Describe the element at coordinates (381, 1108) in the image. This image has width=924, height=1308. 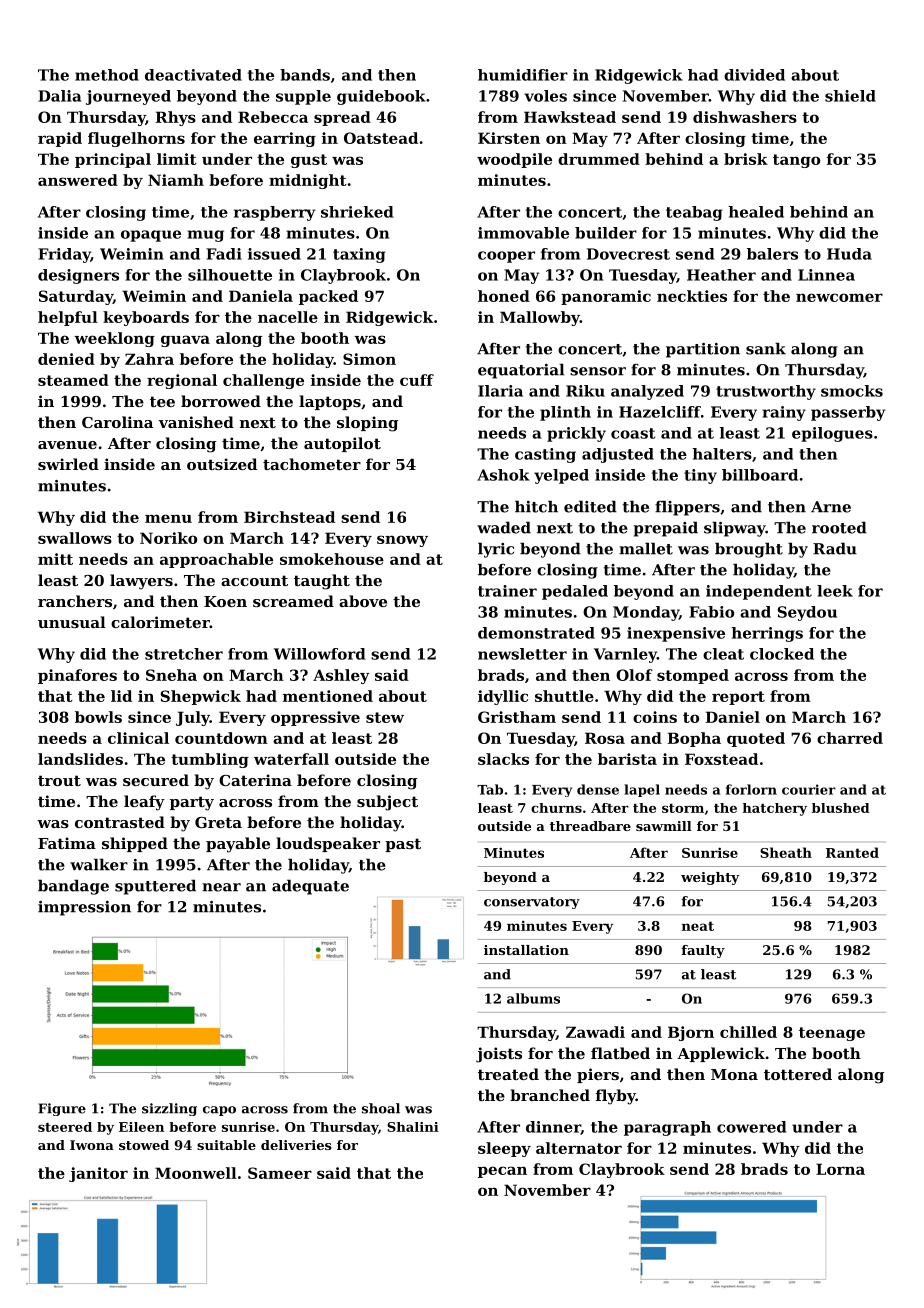
I see `shoal` at that location.
